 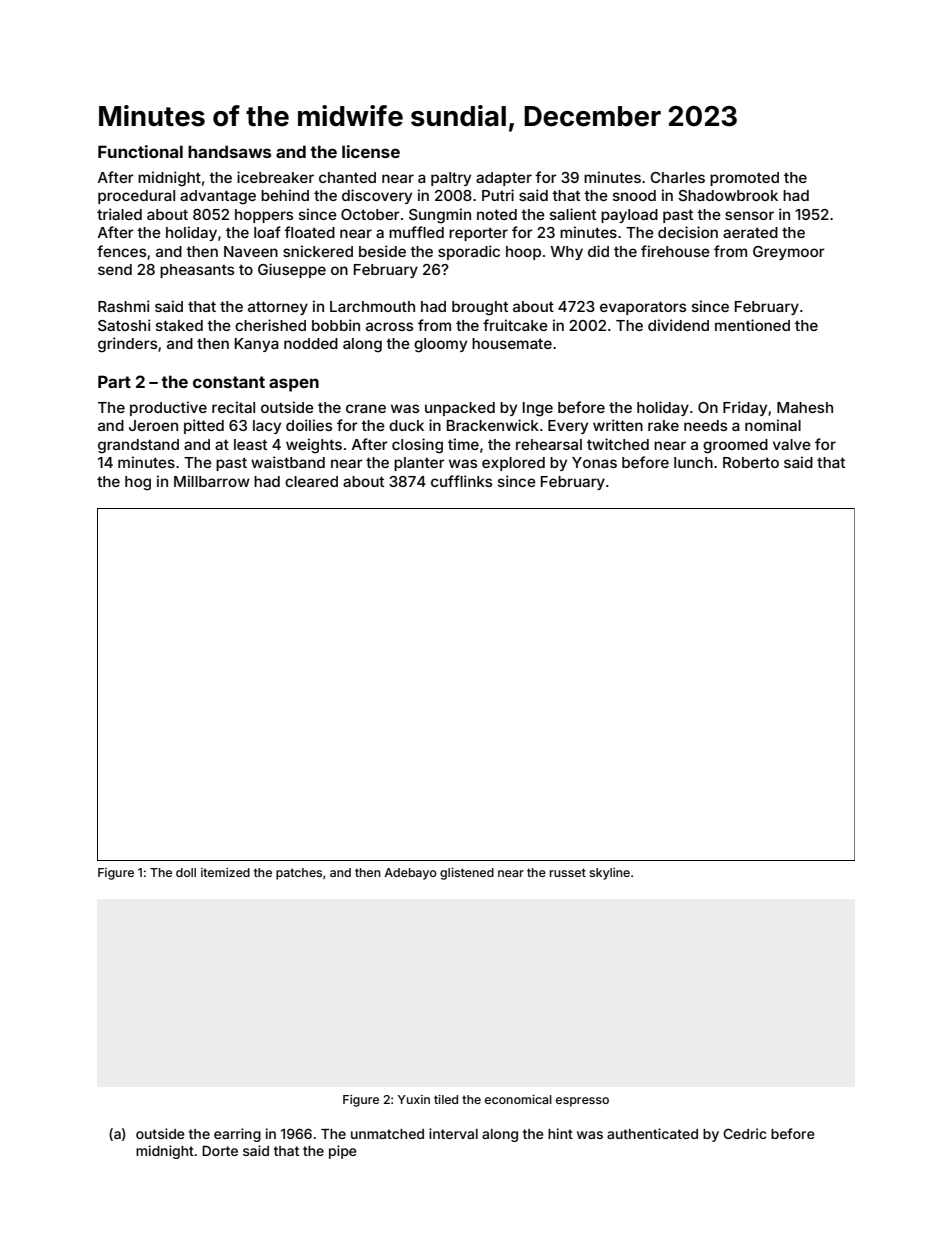 I want to click on mentioned, so click(x=752, y=325).
